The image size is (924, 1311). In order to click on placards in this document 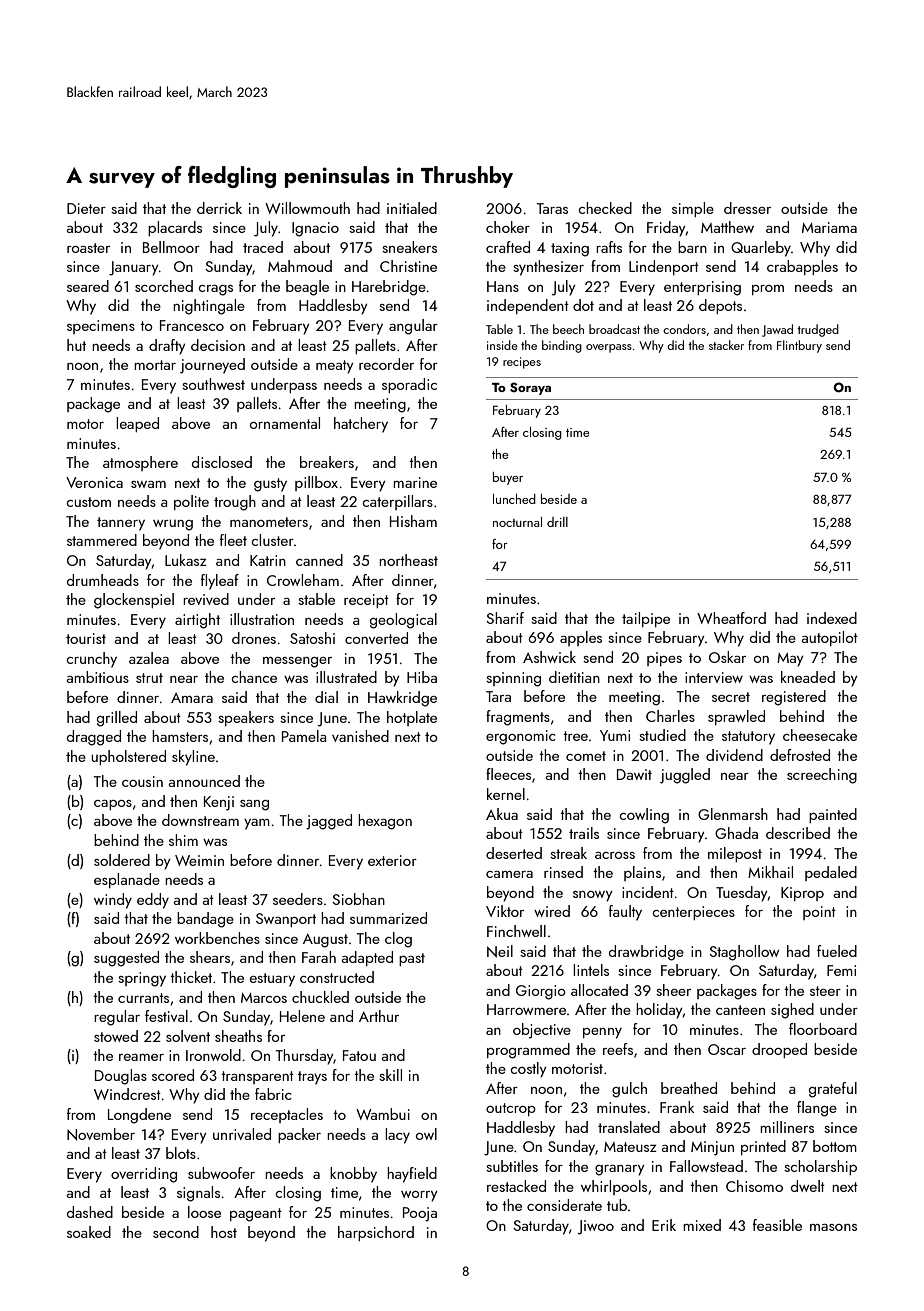, I will do `click(175, 228)`.
